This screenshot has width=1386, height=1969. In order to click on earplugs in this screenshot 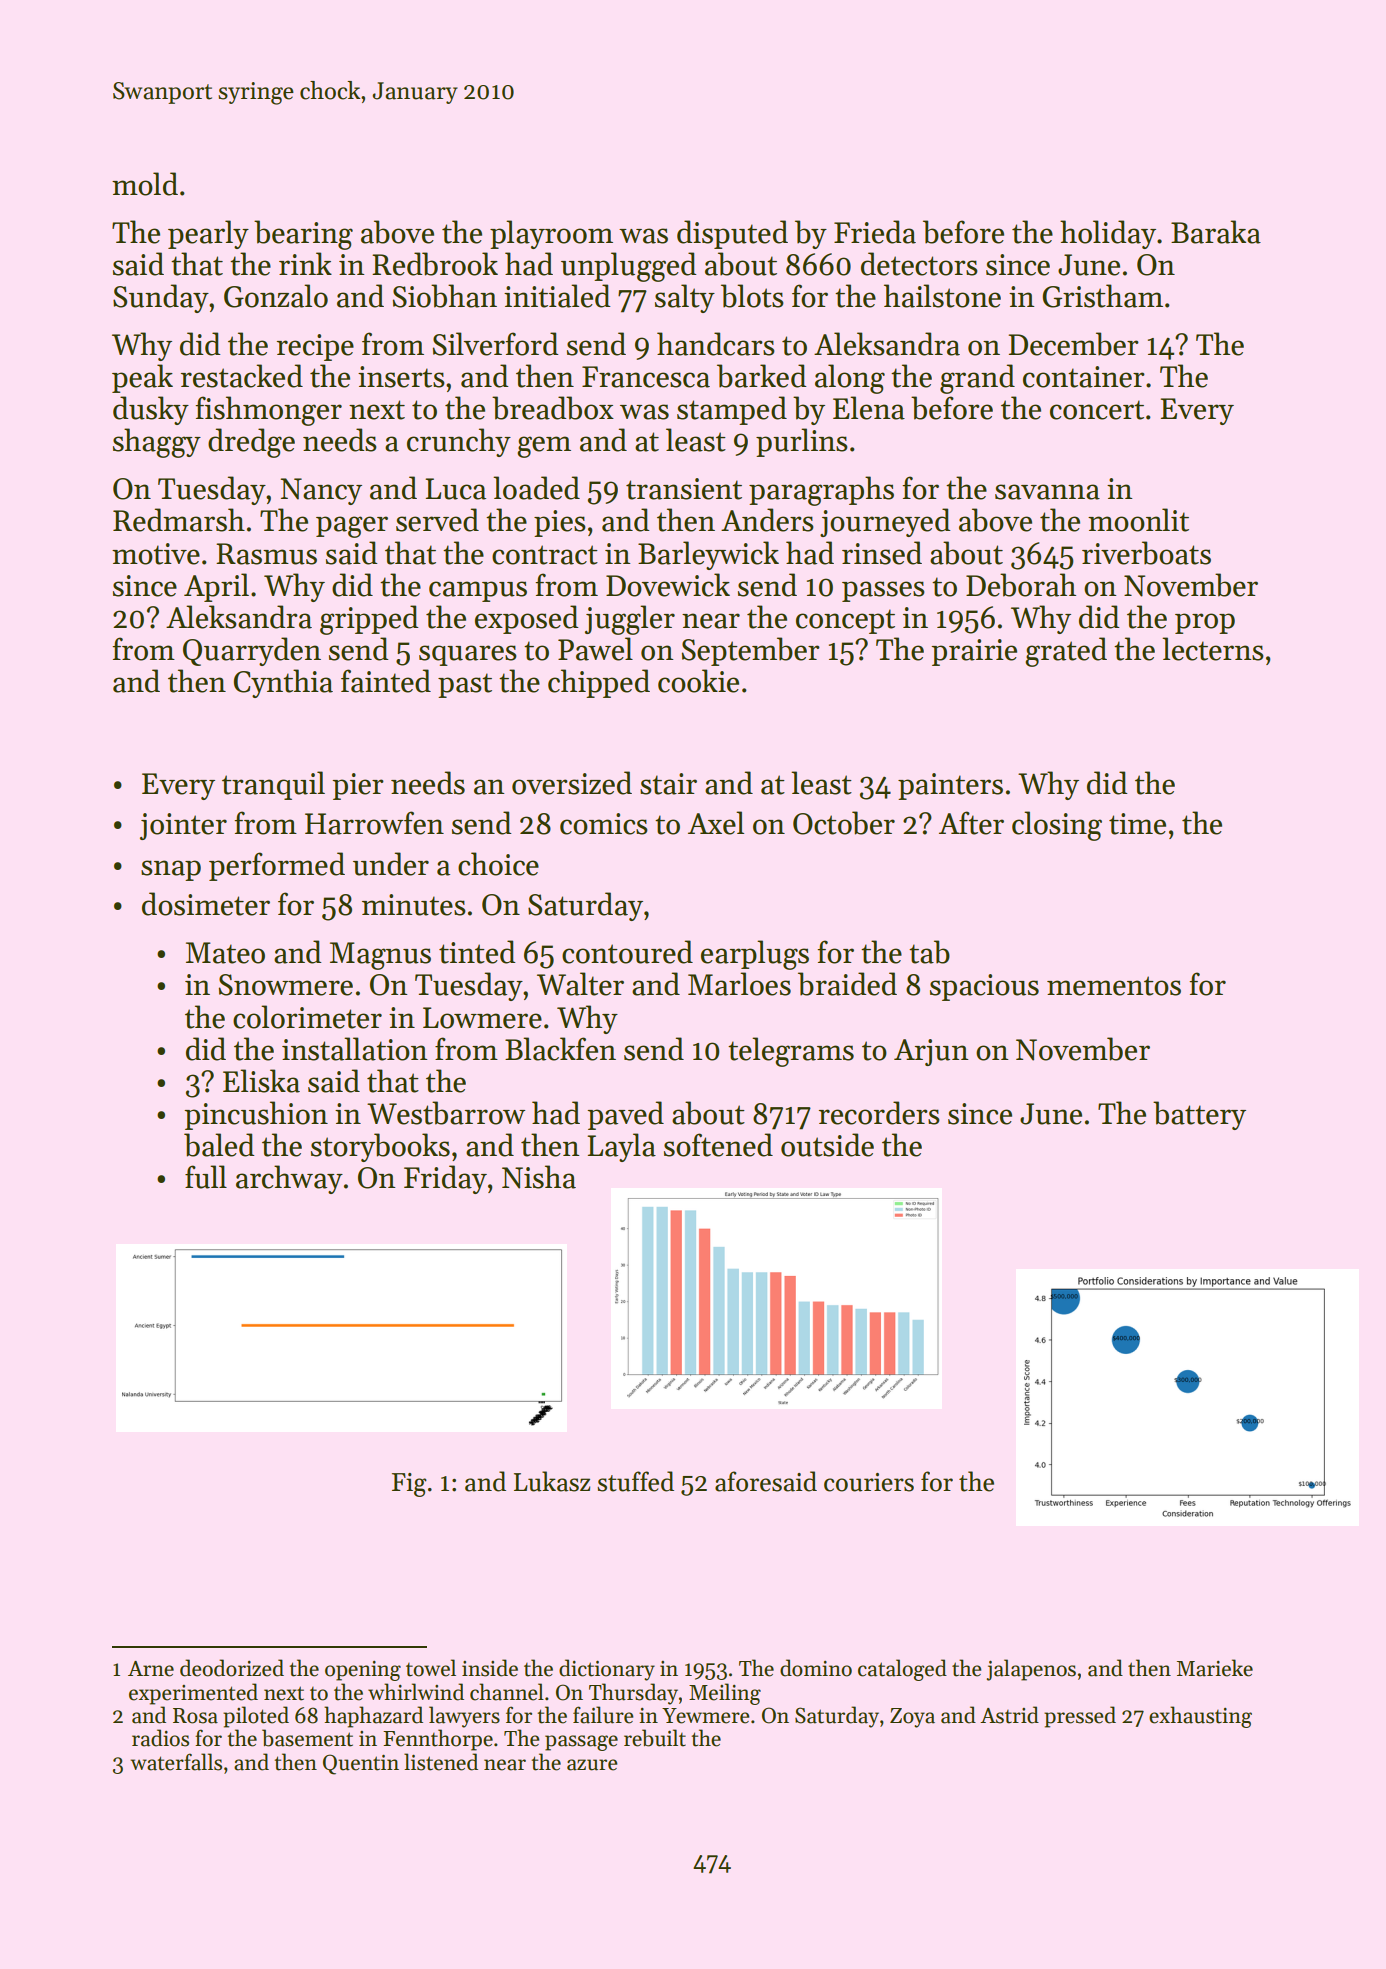, I will do `click(755, 955)`.
